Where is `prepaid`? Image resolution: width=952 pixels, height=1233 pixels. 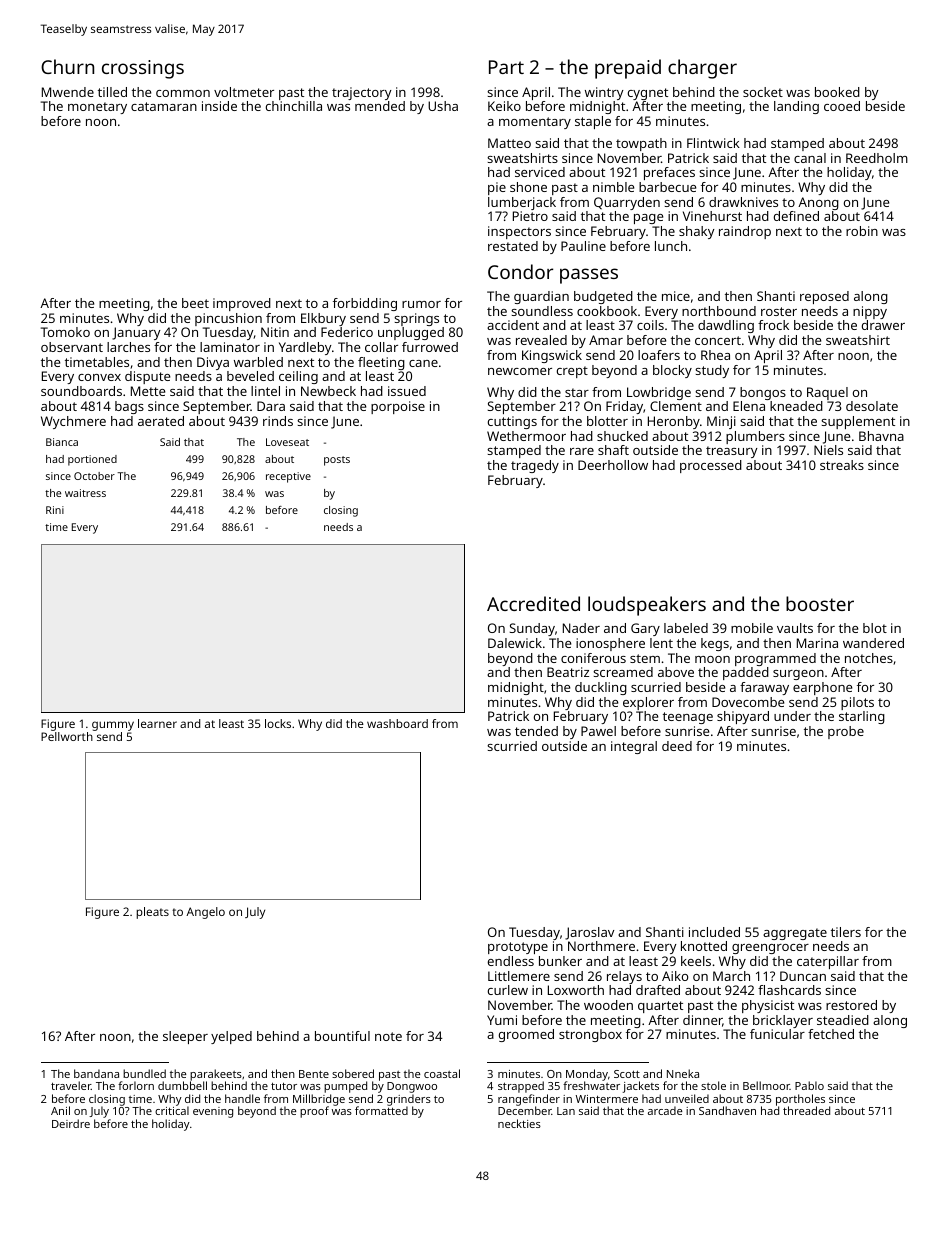
prepaid is located at coordinates (628, 69).
